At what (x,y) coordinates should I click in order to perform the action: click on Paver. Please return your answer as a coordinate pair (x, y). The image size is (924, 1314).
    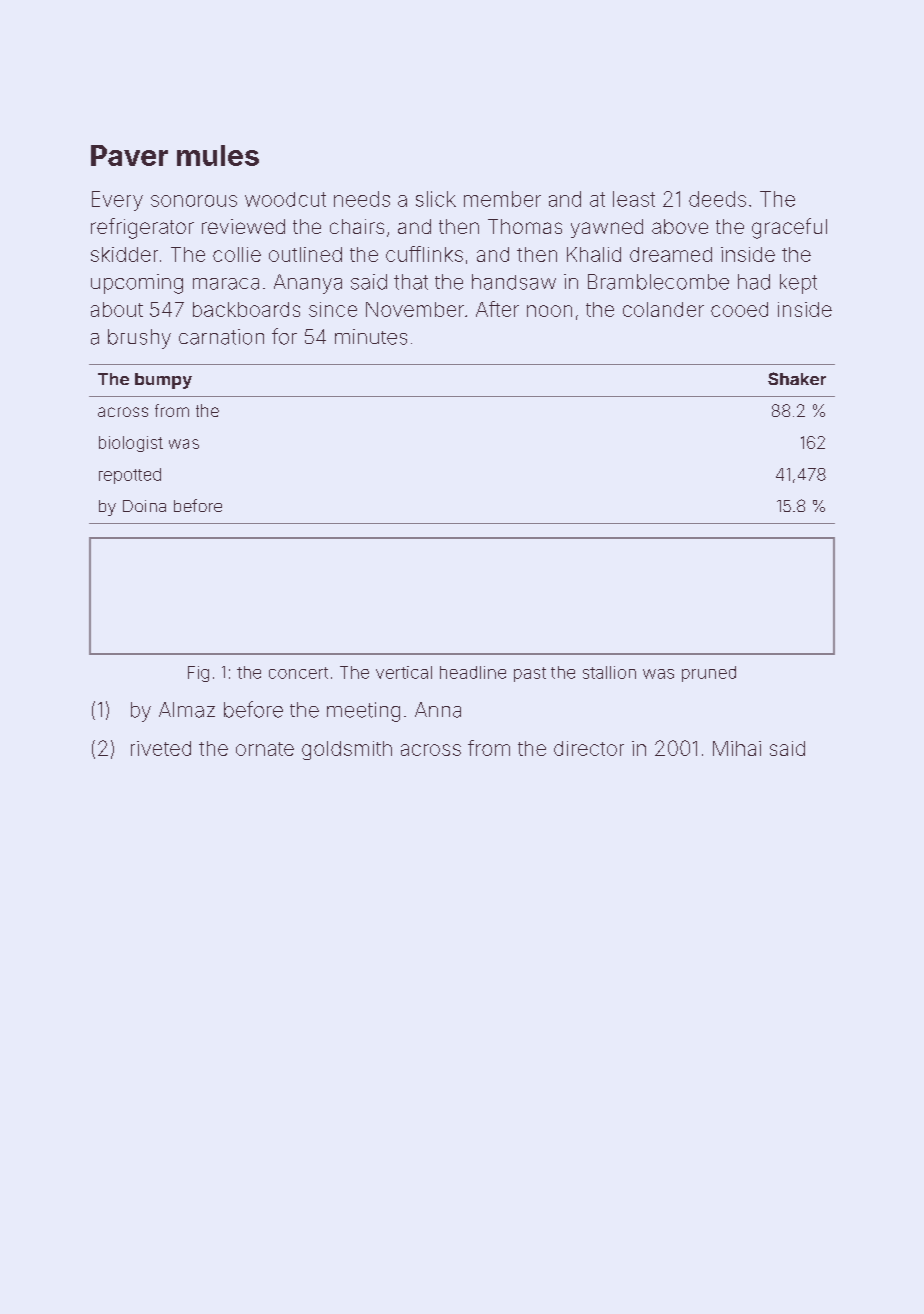
    Looking at the image, I should click on (129, 155).
